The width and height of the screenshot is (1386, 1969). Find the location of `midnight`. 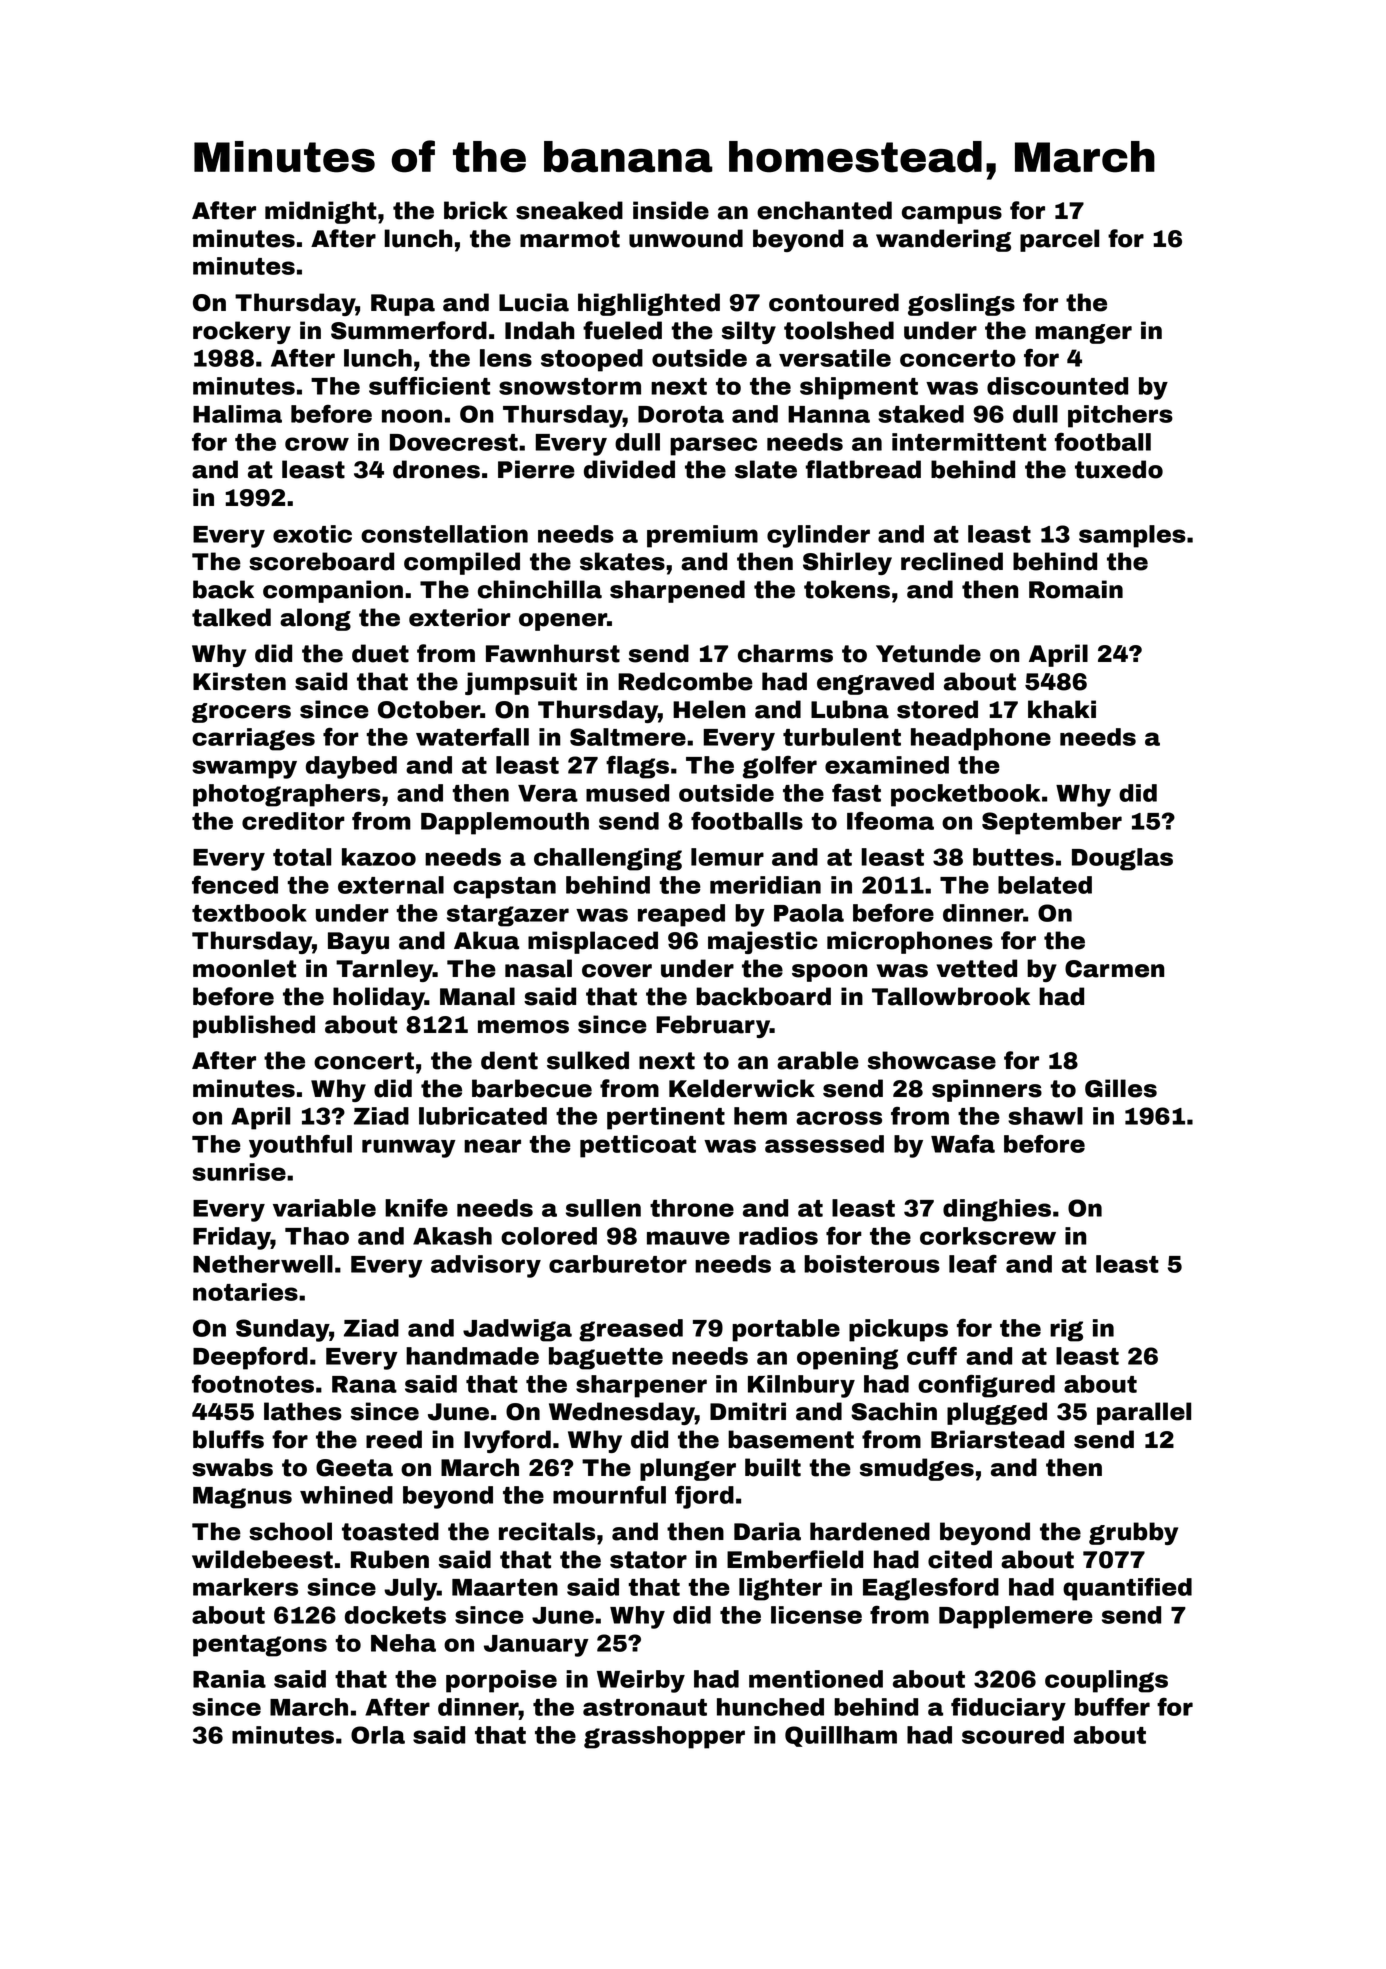

midnight is located at coordinates (321, 212).
